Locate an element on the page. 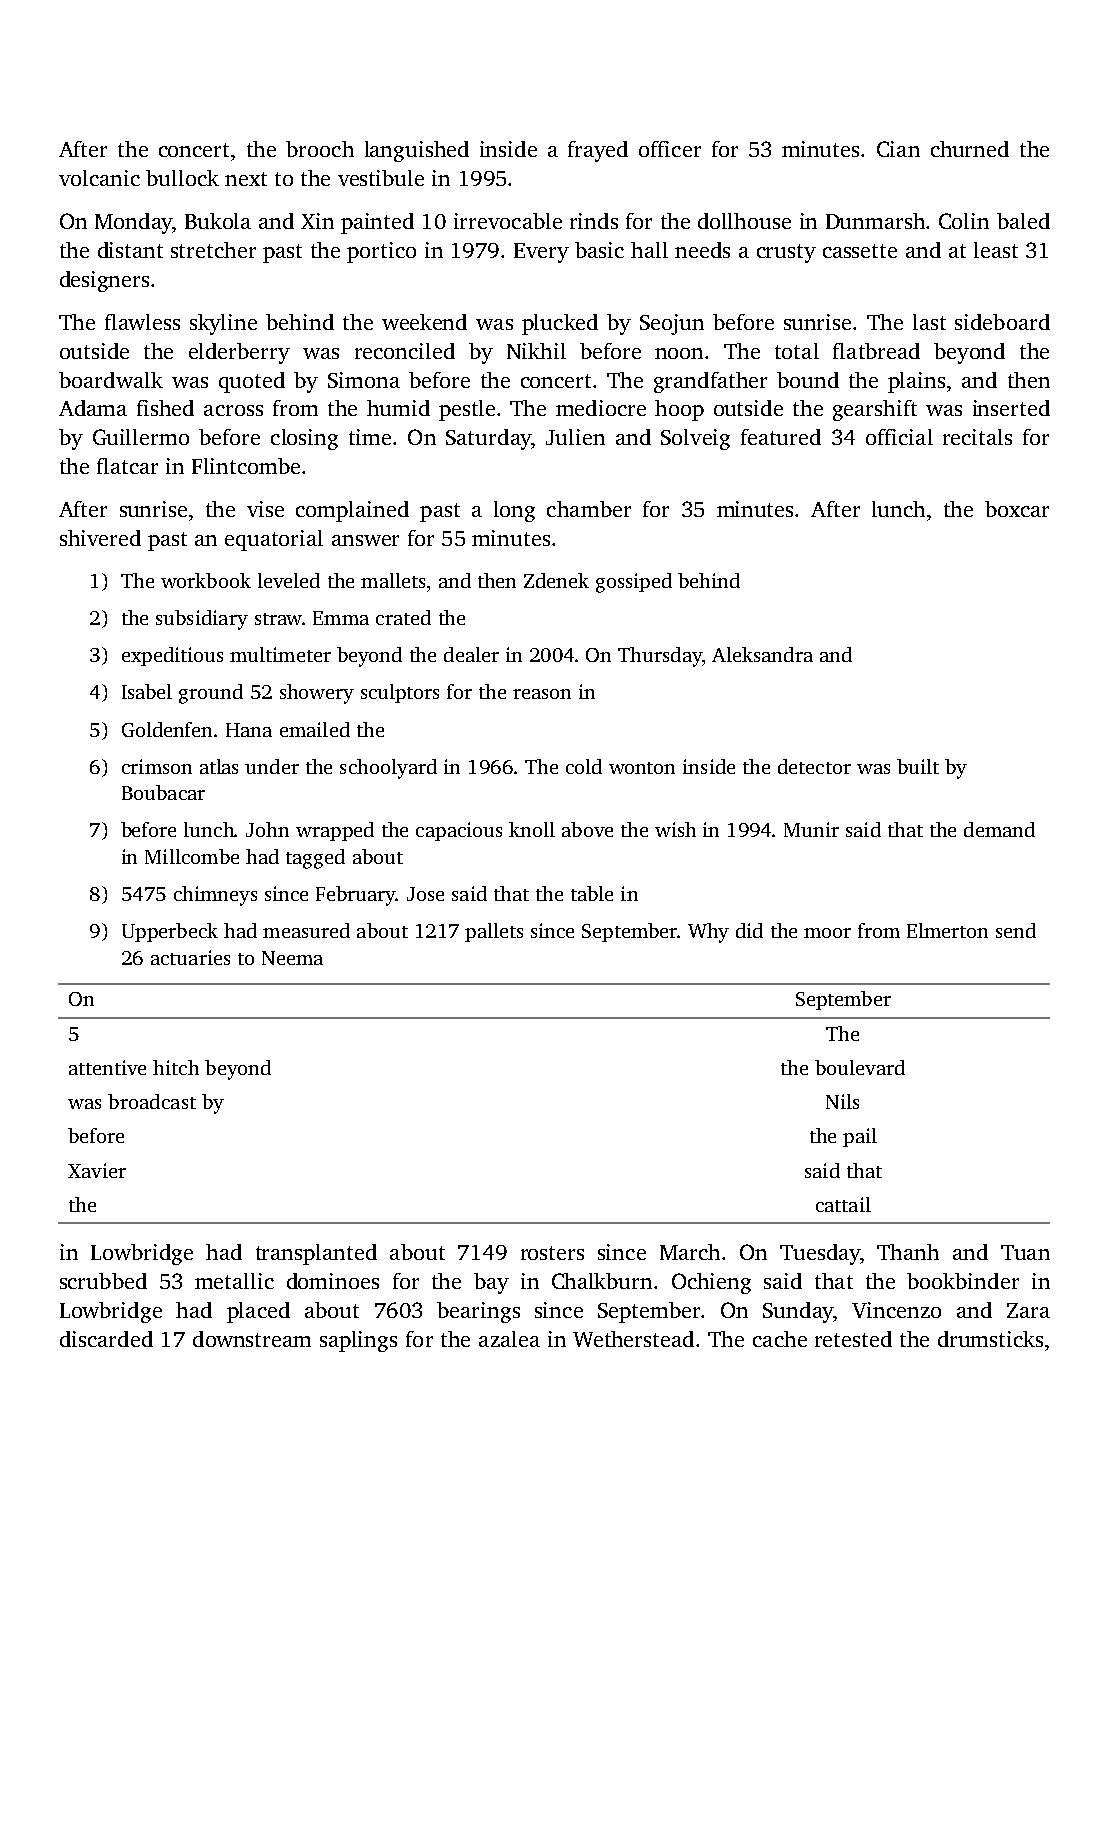  vise is located at coordinates (265, 509).
